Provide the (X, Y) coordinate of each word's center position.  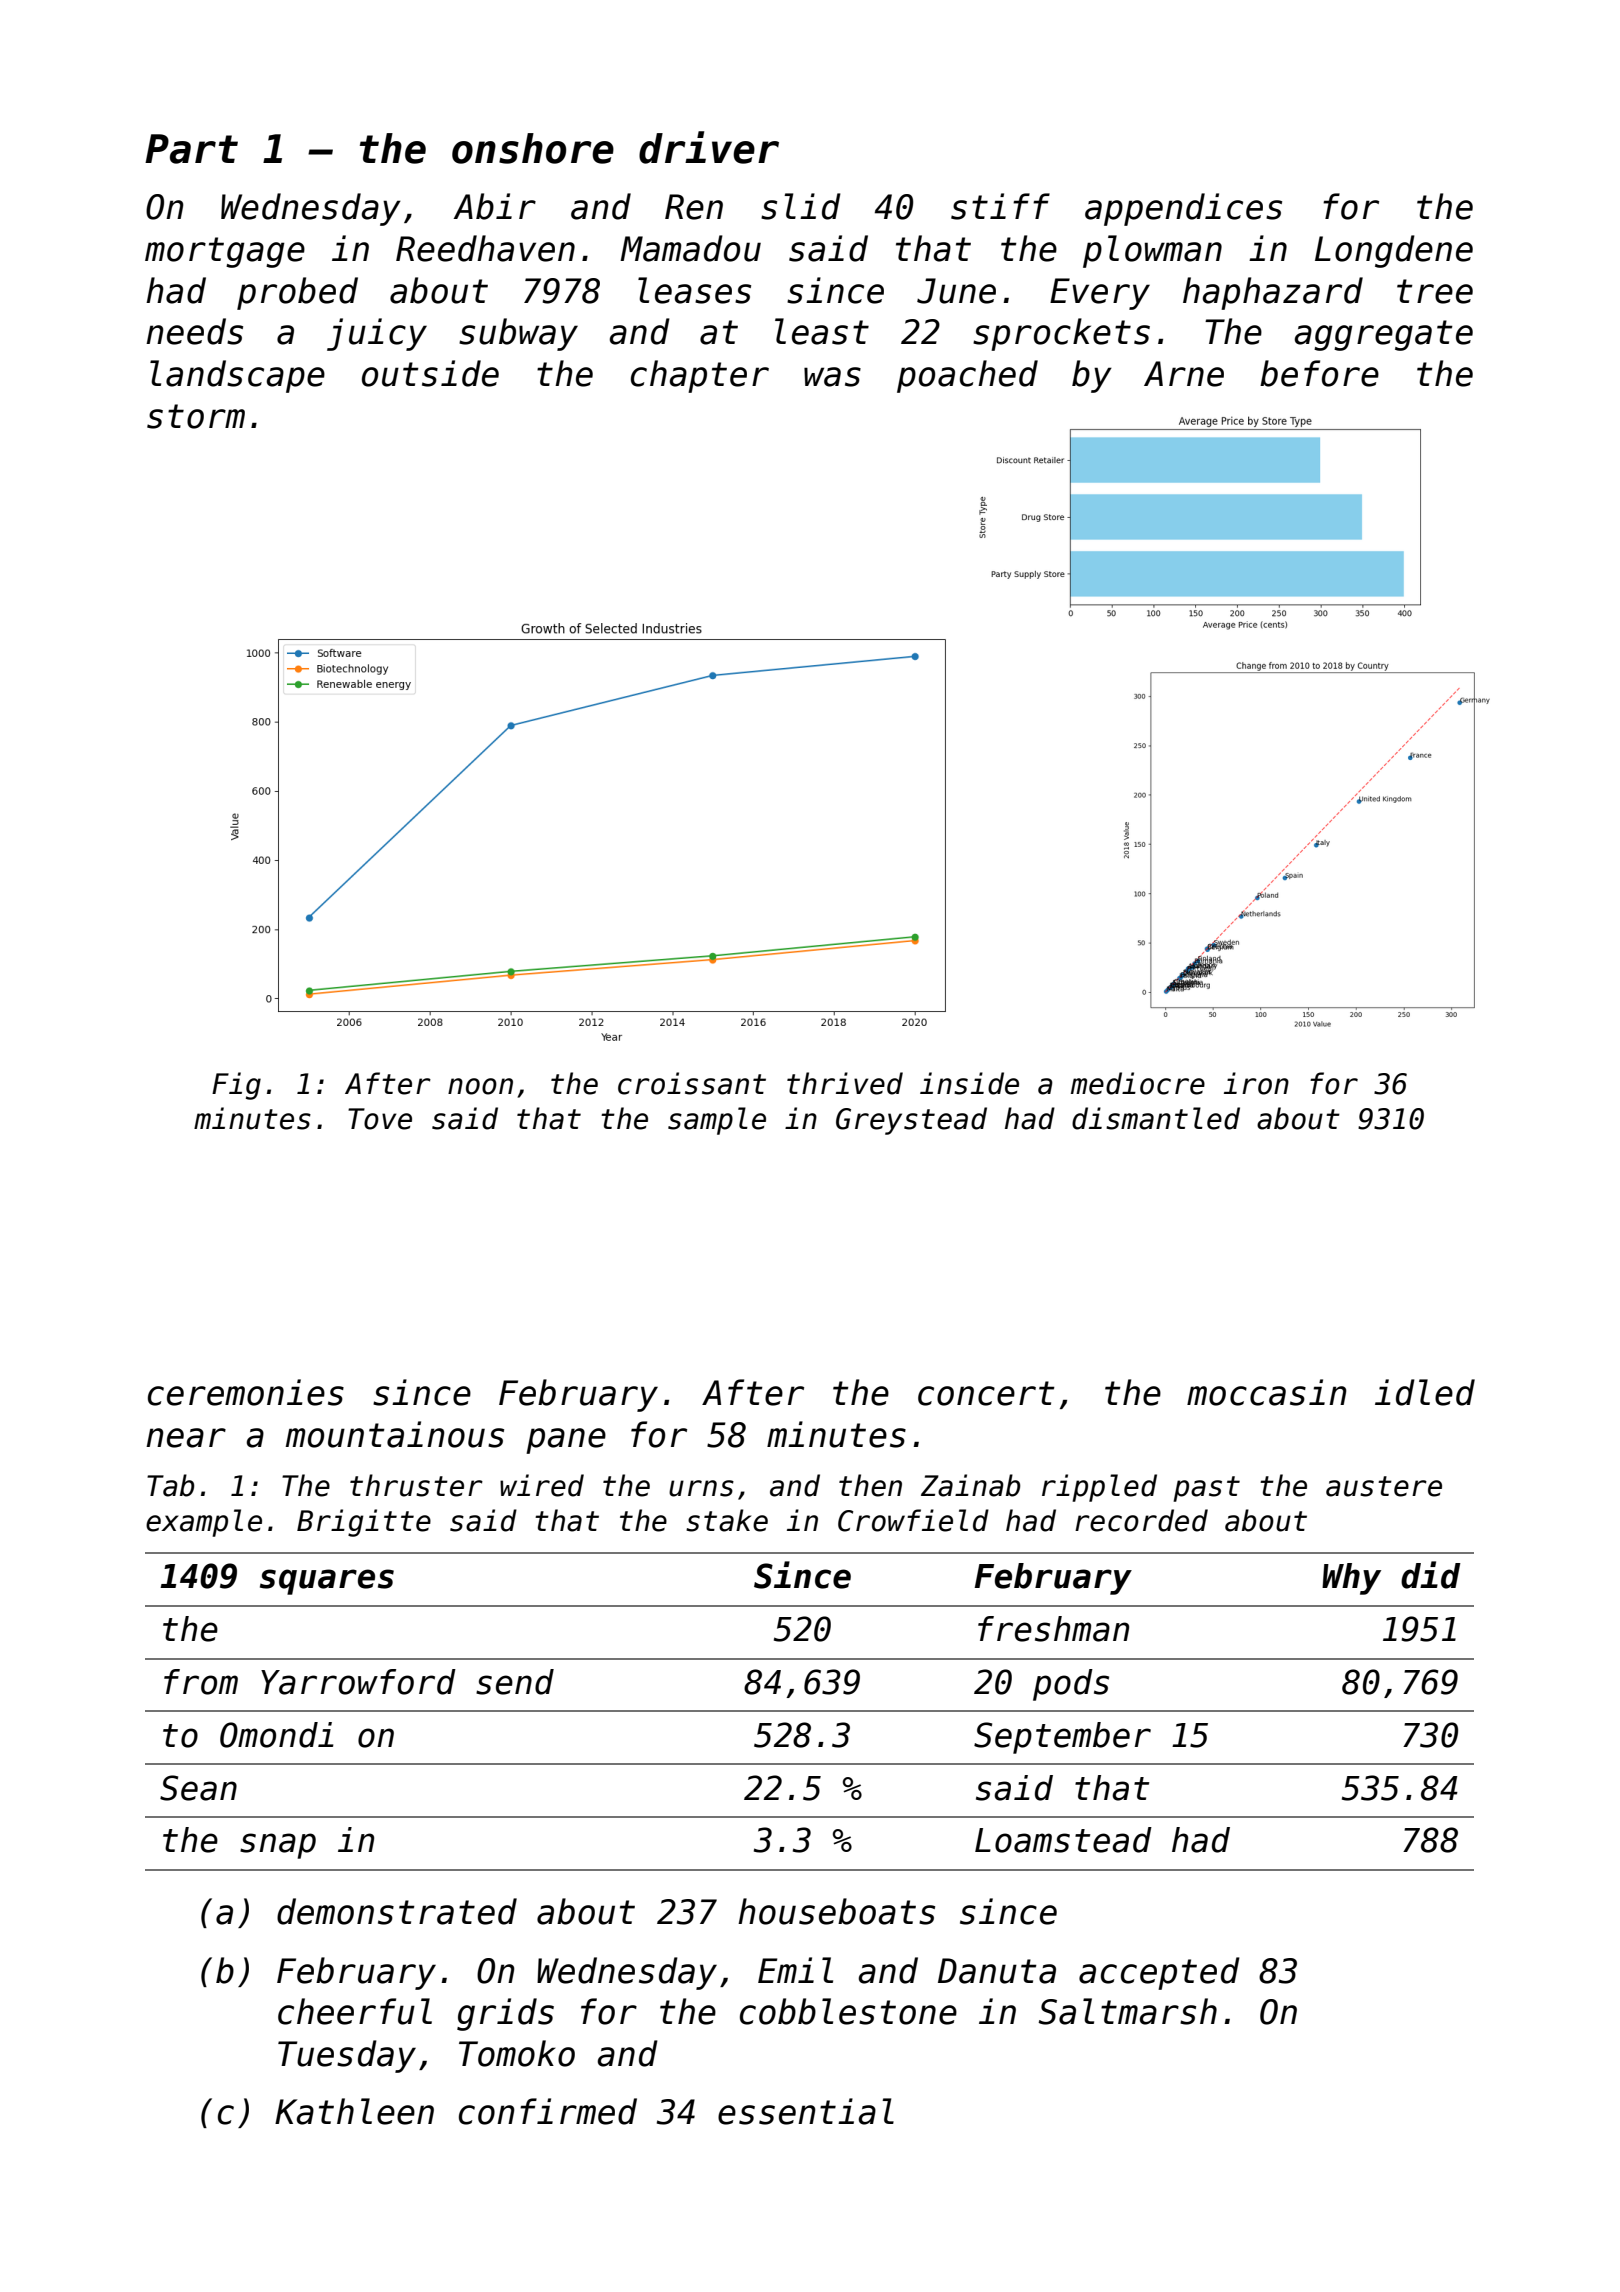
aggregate (1383, 335)
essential (806, 2111)
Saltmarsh (1127, 2011)
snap (278, 1846)
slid (801, 206)
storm (196, 416)
